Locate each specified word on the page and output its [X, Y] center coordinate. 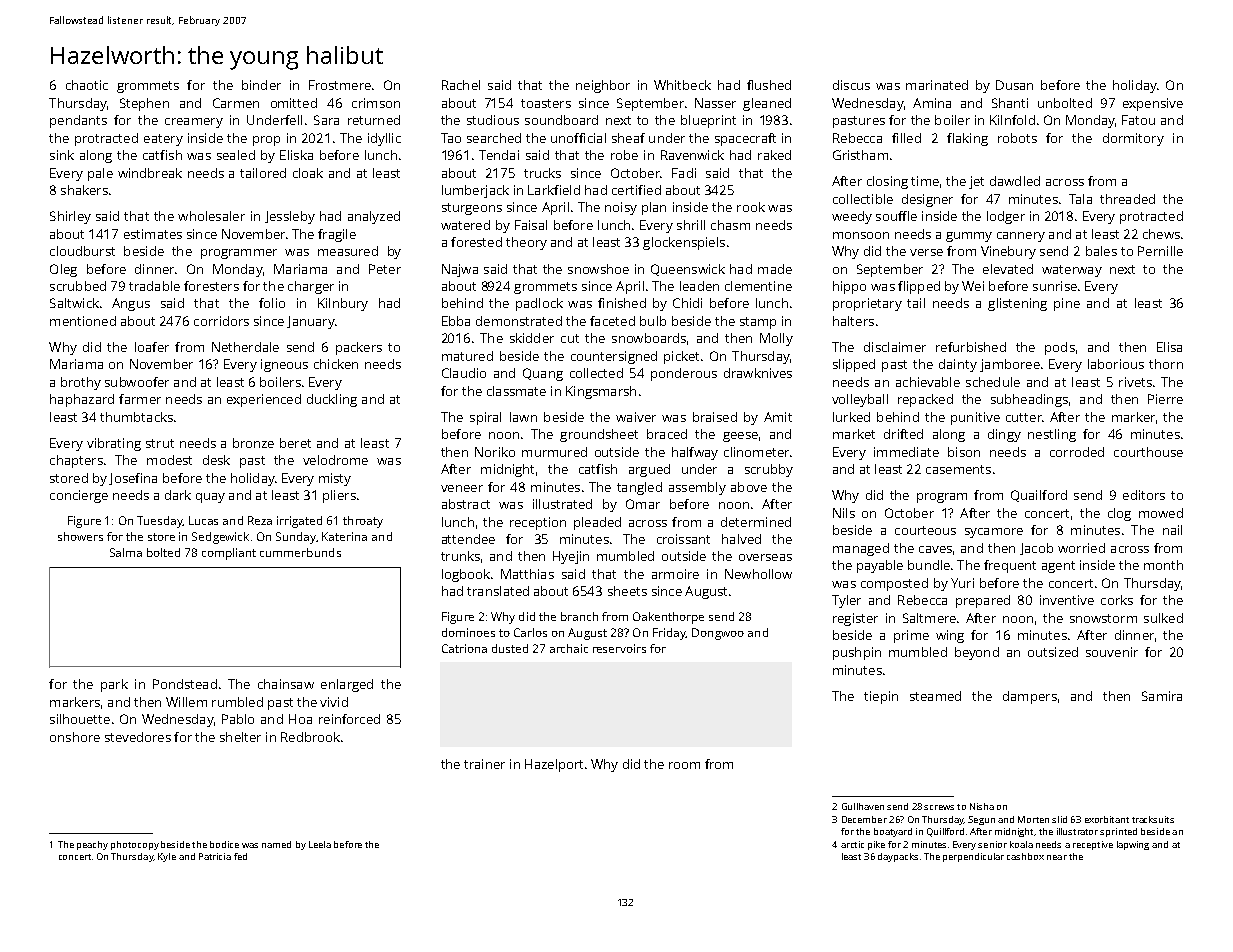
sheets [627, 591]
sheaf [628, 138]
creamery [194, 123]
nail [1172, 530]
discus [851, 85]
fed [240, 856]
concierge [79, 496]
